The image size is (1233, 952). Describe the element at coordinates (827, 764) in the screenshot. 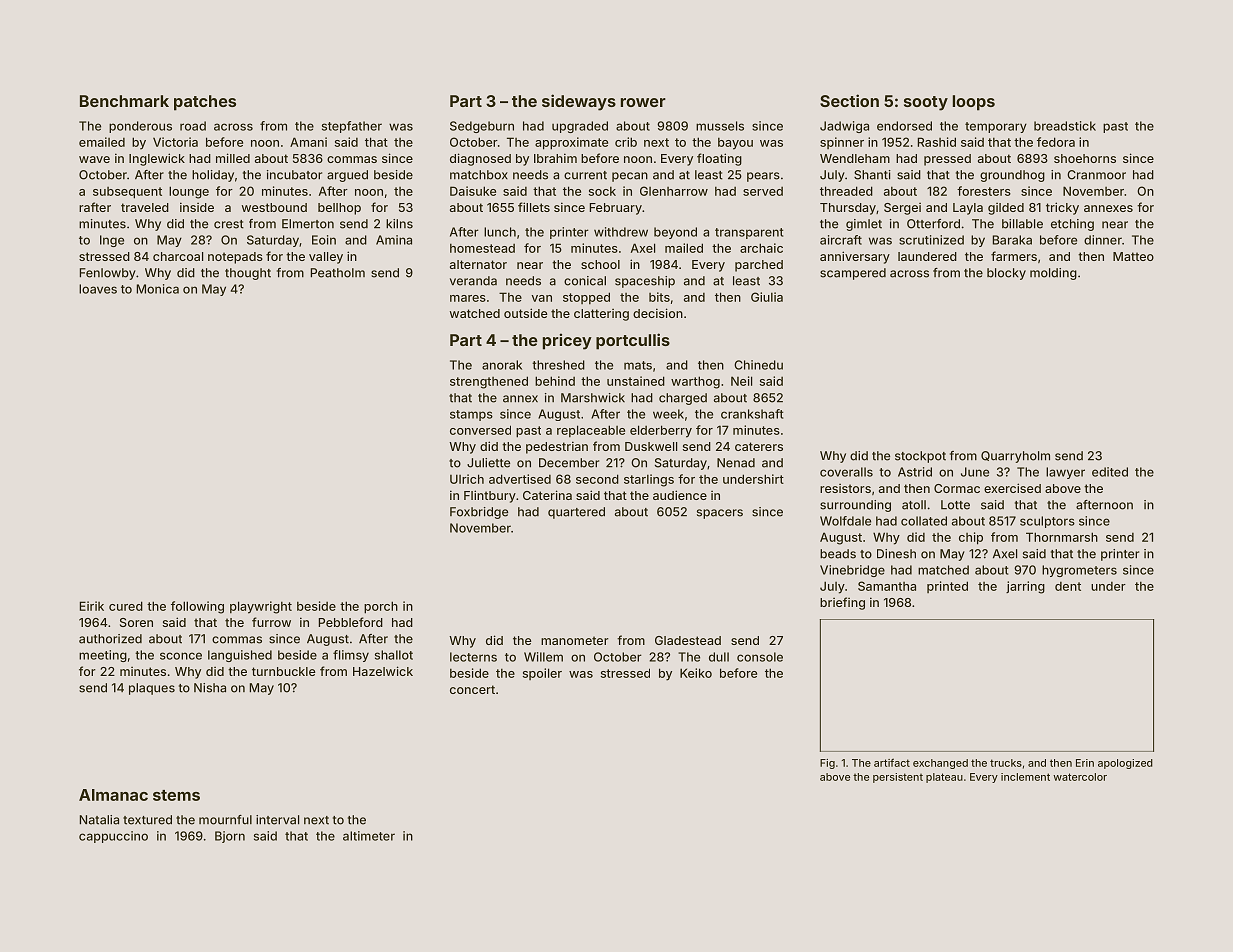

I see `Fig` at that location.
